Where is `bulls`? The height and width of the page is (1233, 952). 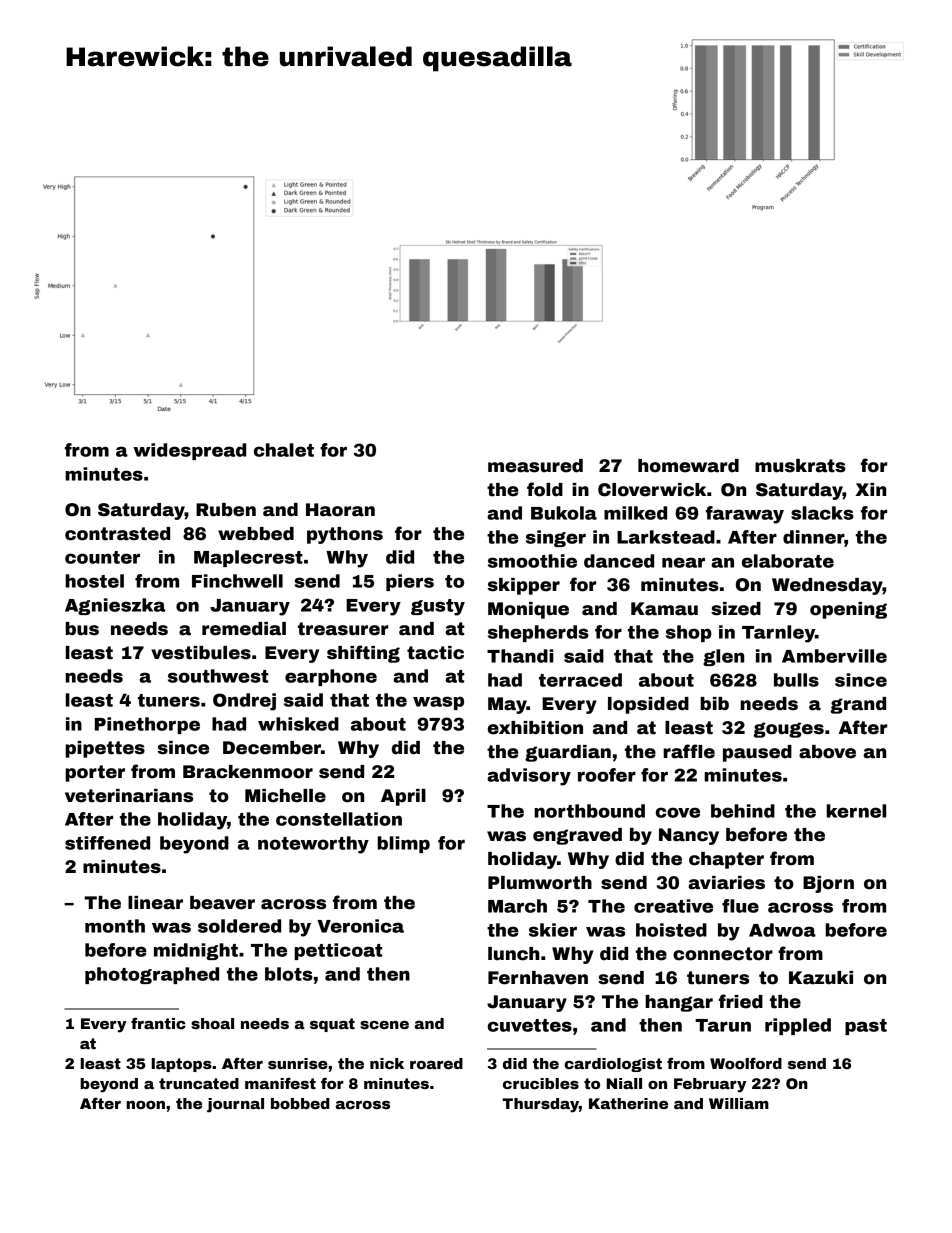 bulls is located at coordinates (796, 680).
